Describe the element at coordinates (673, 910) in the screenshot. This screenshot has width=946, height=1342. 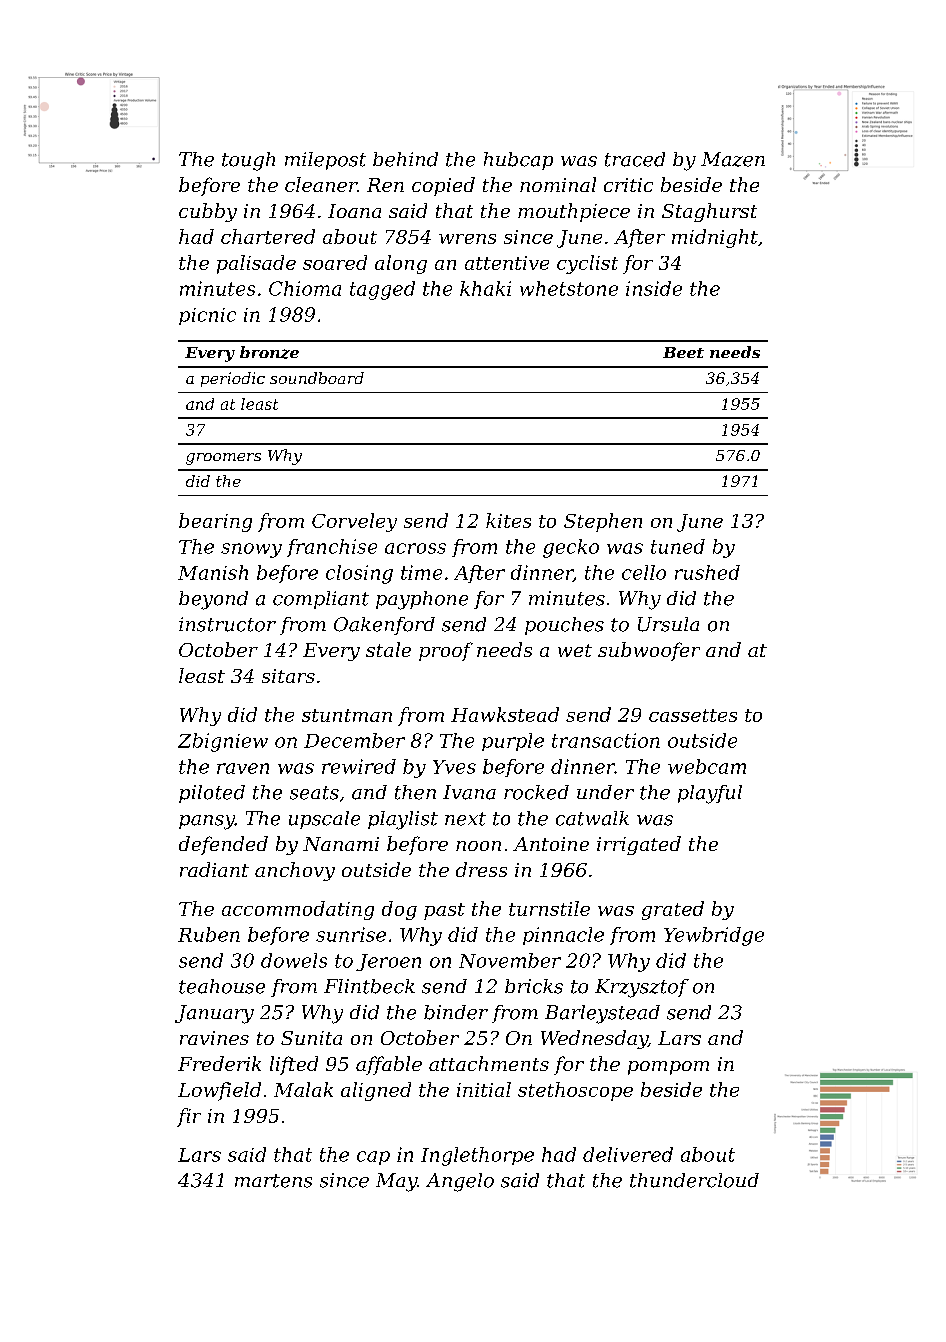
I see `grated` at that location.
